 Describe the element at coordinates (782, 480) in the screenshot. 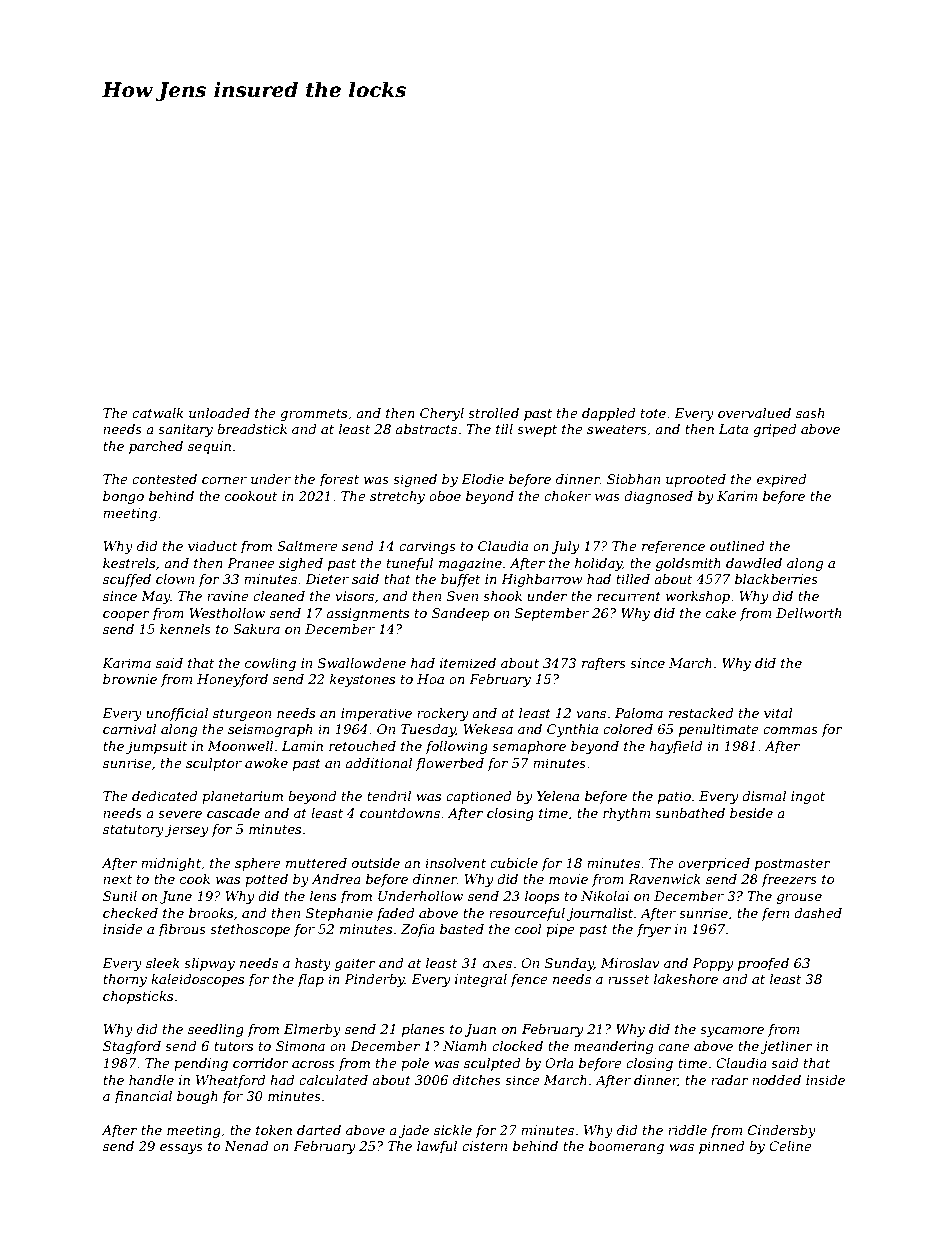

I see `expired` at that location.
